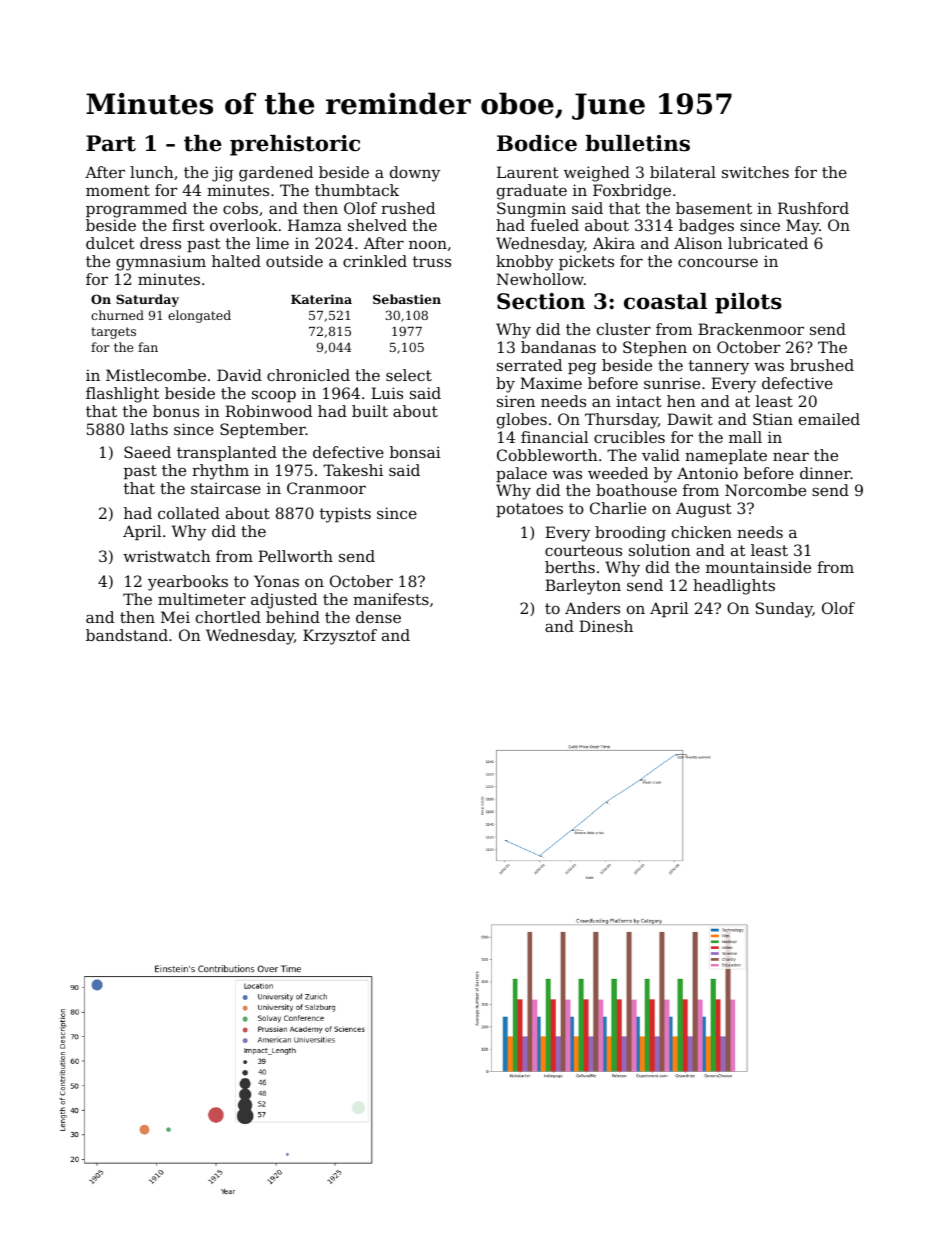 This document has height=1233, width=952. I want to click on mall, so click(745, 437).
